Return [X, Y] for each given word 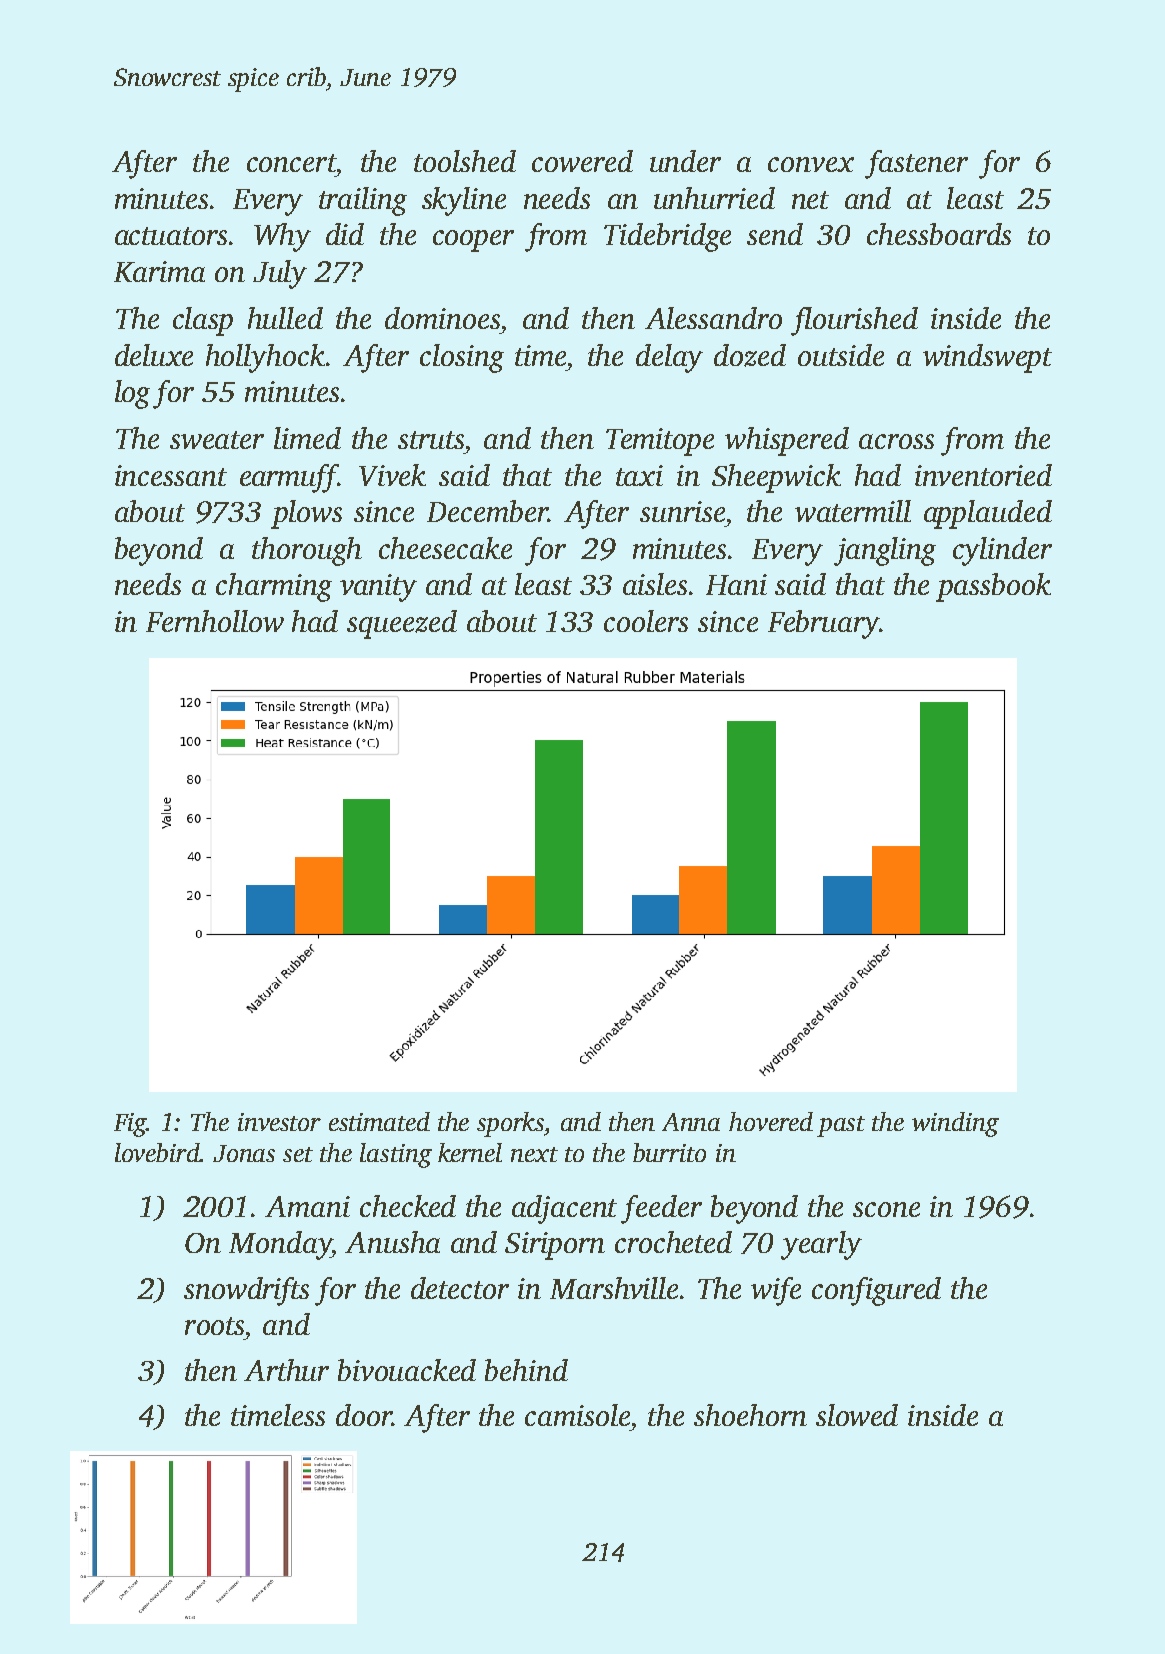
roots [214, 1326]
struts [431, 440]
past [841, 1126]
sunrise [682, 511]
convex [811, 164]
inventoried [983, 475]
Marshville [614, 1288]
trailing [363, 201]
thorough [307, 551]
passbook [993, 587]
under [685, 161]
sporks [511, 1124]
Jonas [244, 1153]
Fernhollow [215, 621]
